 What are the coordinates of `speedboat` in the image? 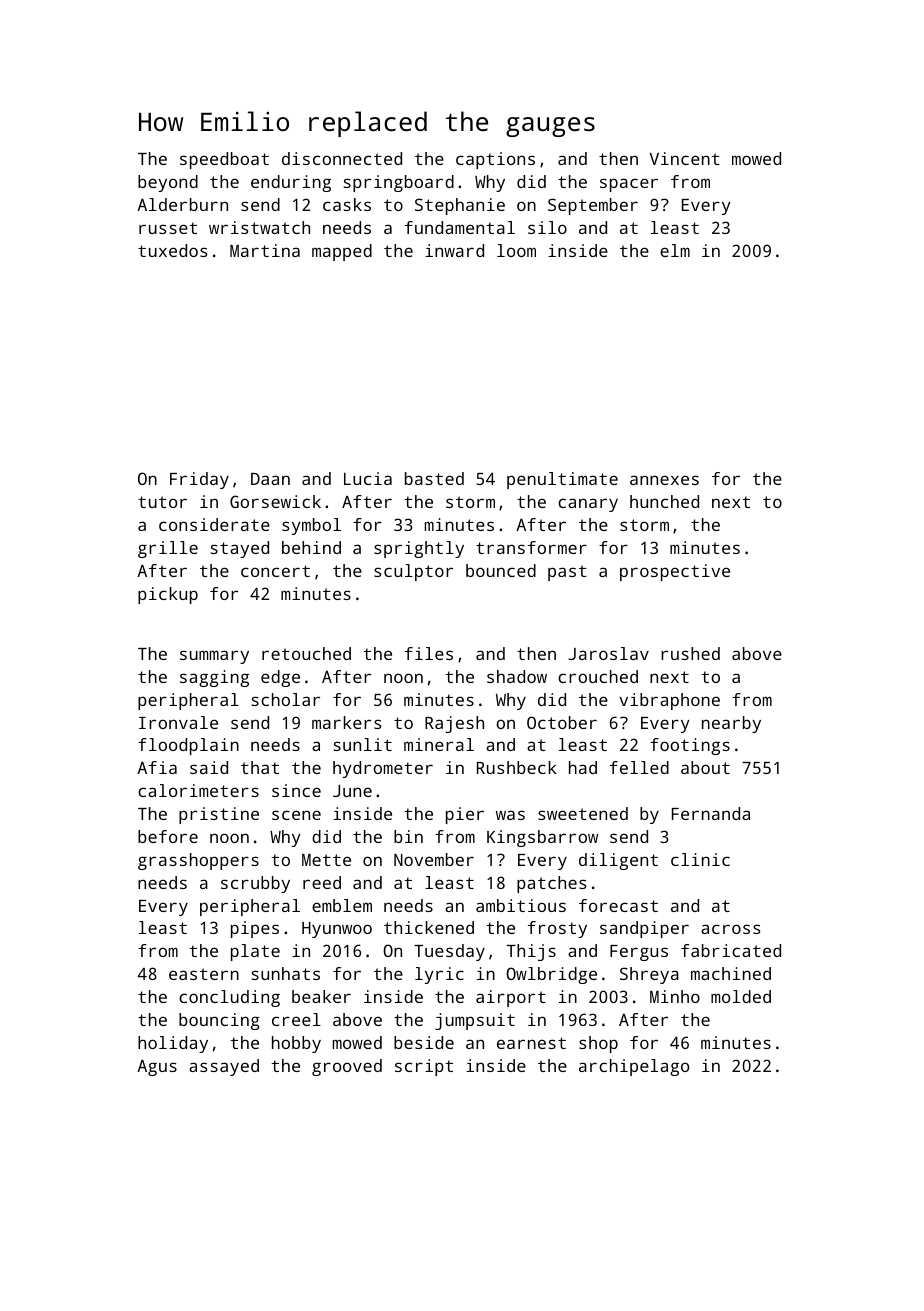 It's located at (224, 160).
